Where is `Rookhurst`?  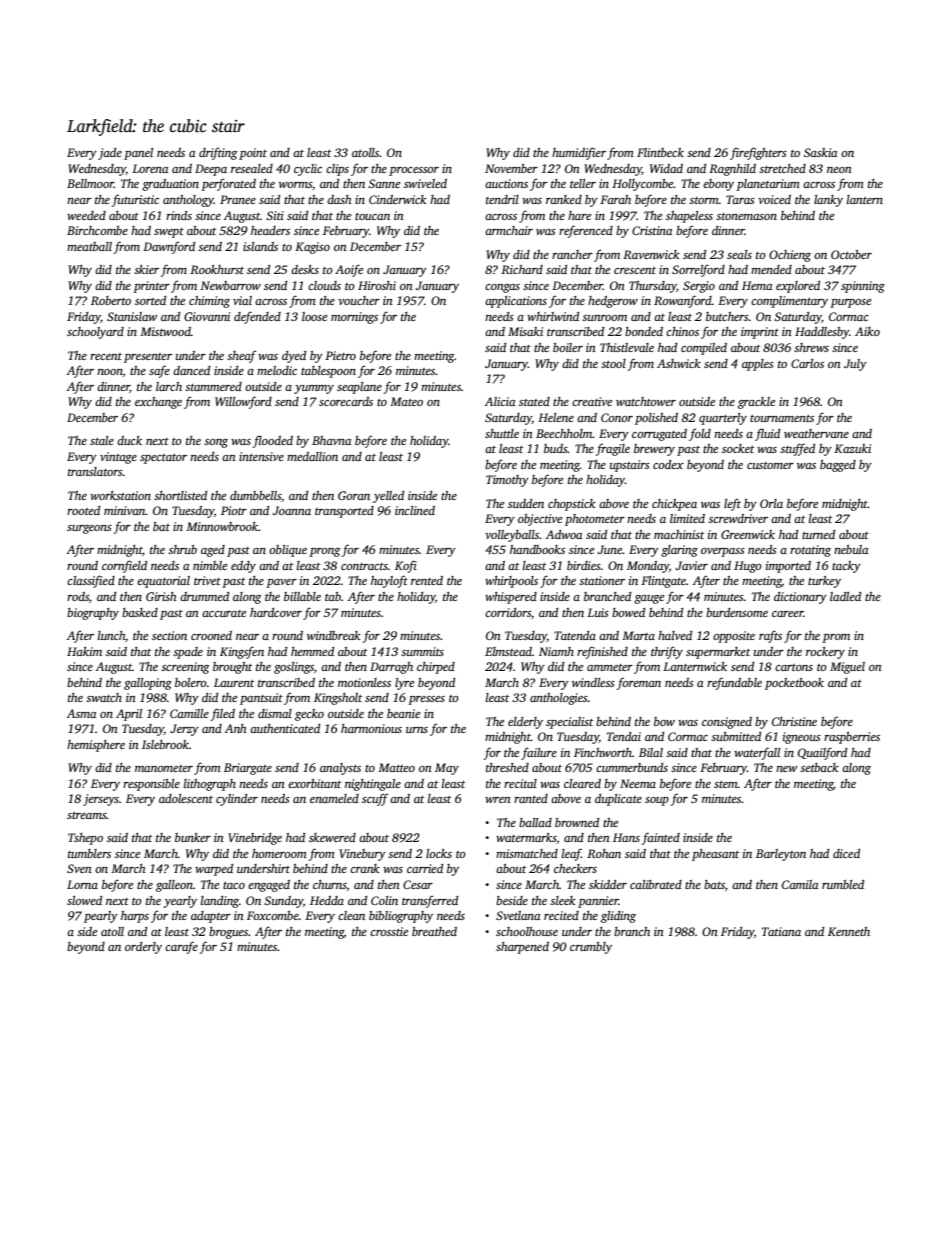 Rookhurst is located at coordinates (217, 269).
